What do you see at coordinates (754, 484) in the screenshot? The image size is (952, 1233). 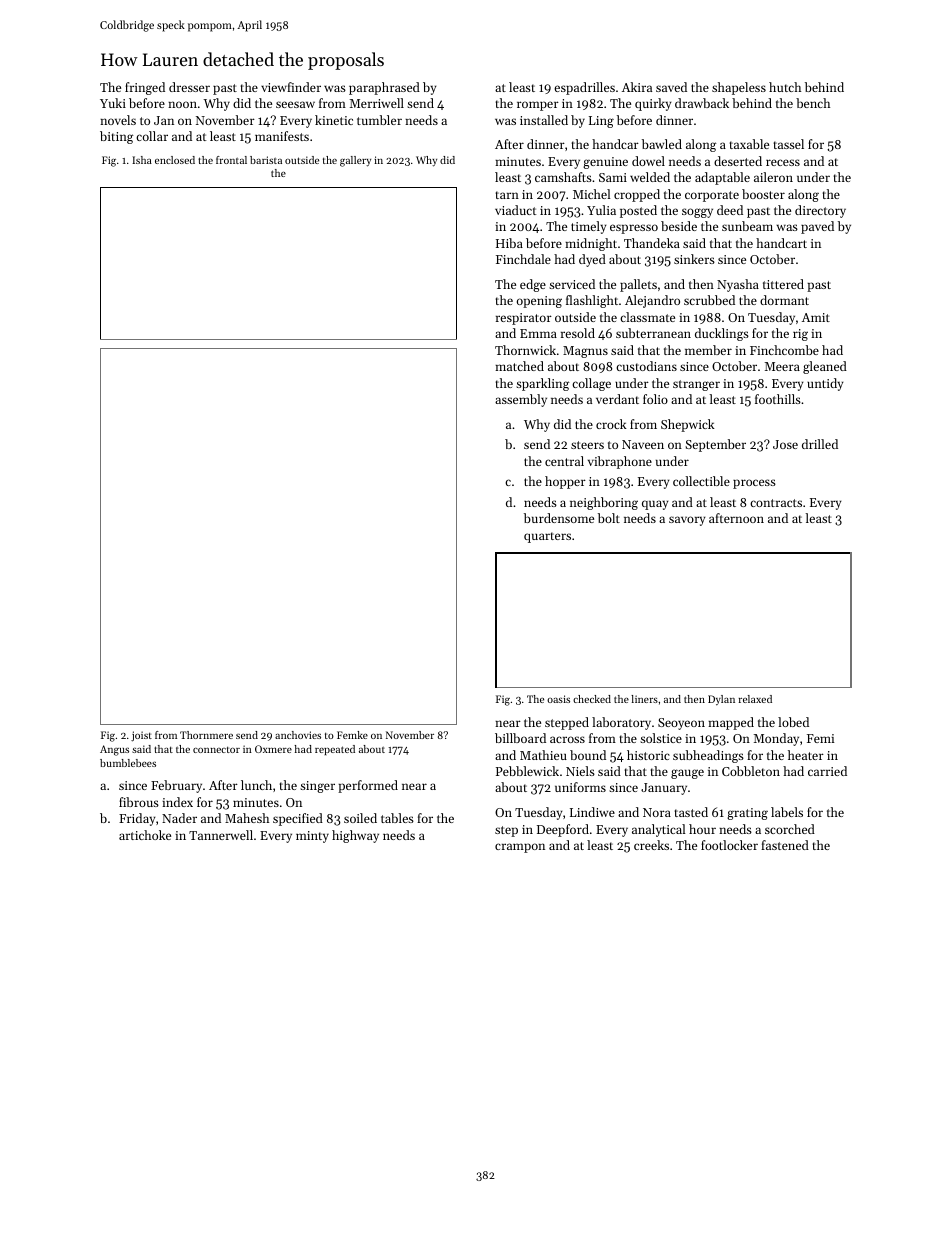 I see `process` at bounding box center [754, 484].
